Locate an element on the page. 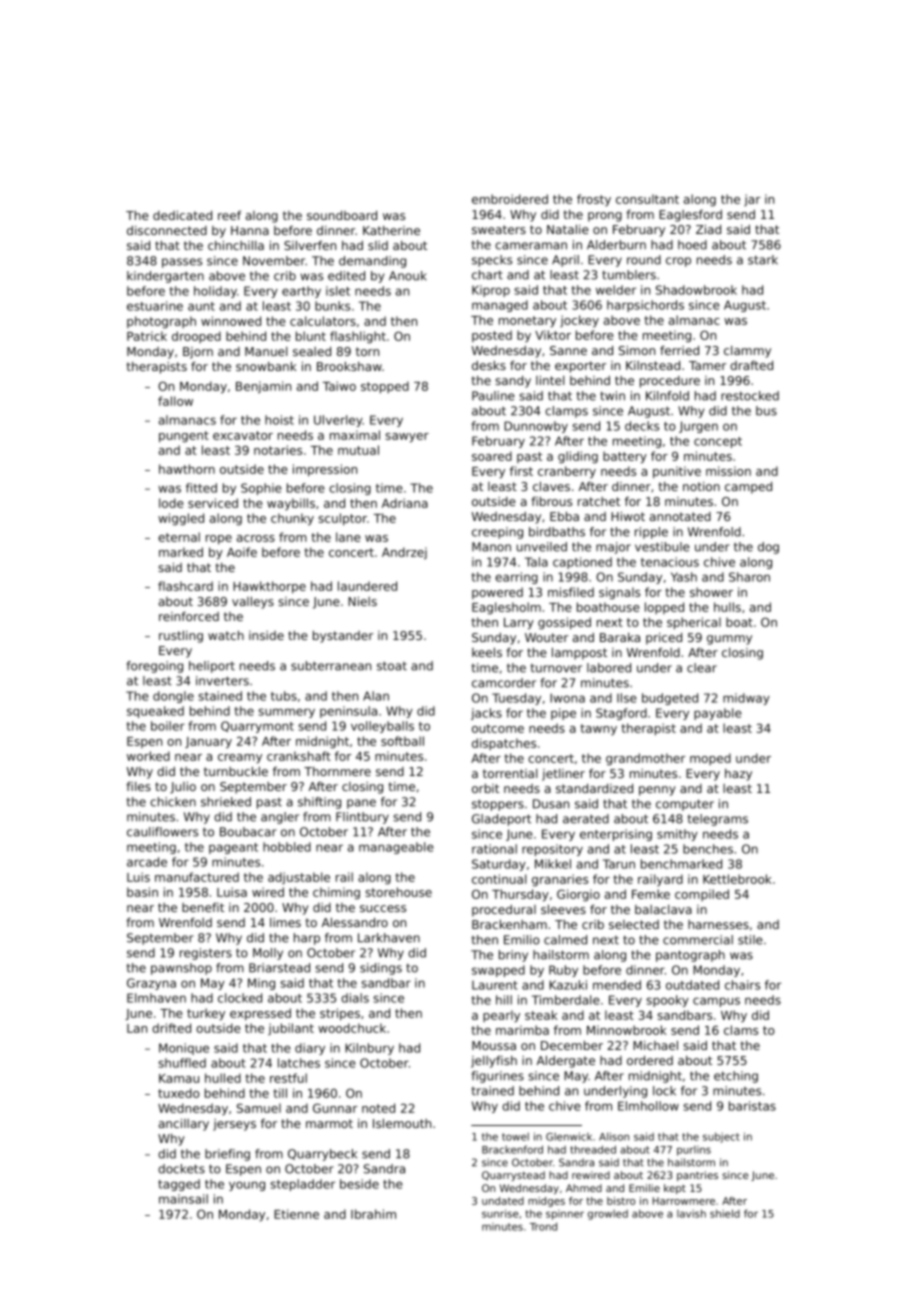 This page has width=908, height=1316. Ahmed is located at coordinates (584, 1188).
